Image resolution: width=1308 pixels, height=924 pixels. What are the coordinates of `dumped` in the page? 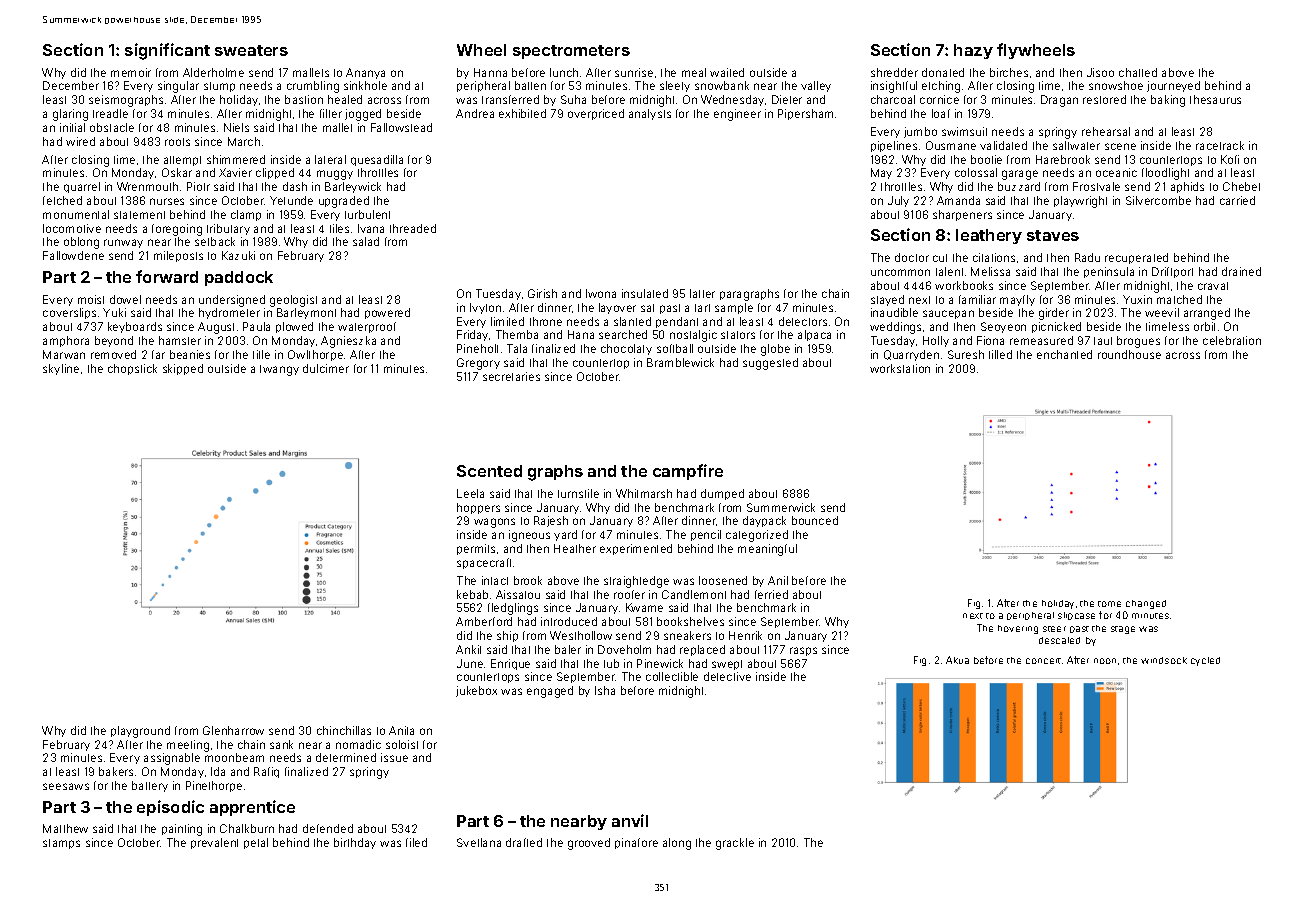 It's located at (722, 494).
